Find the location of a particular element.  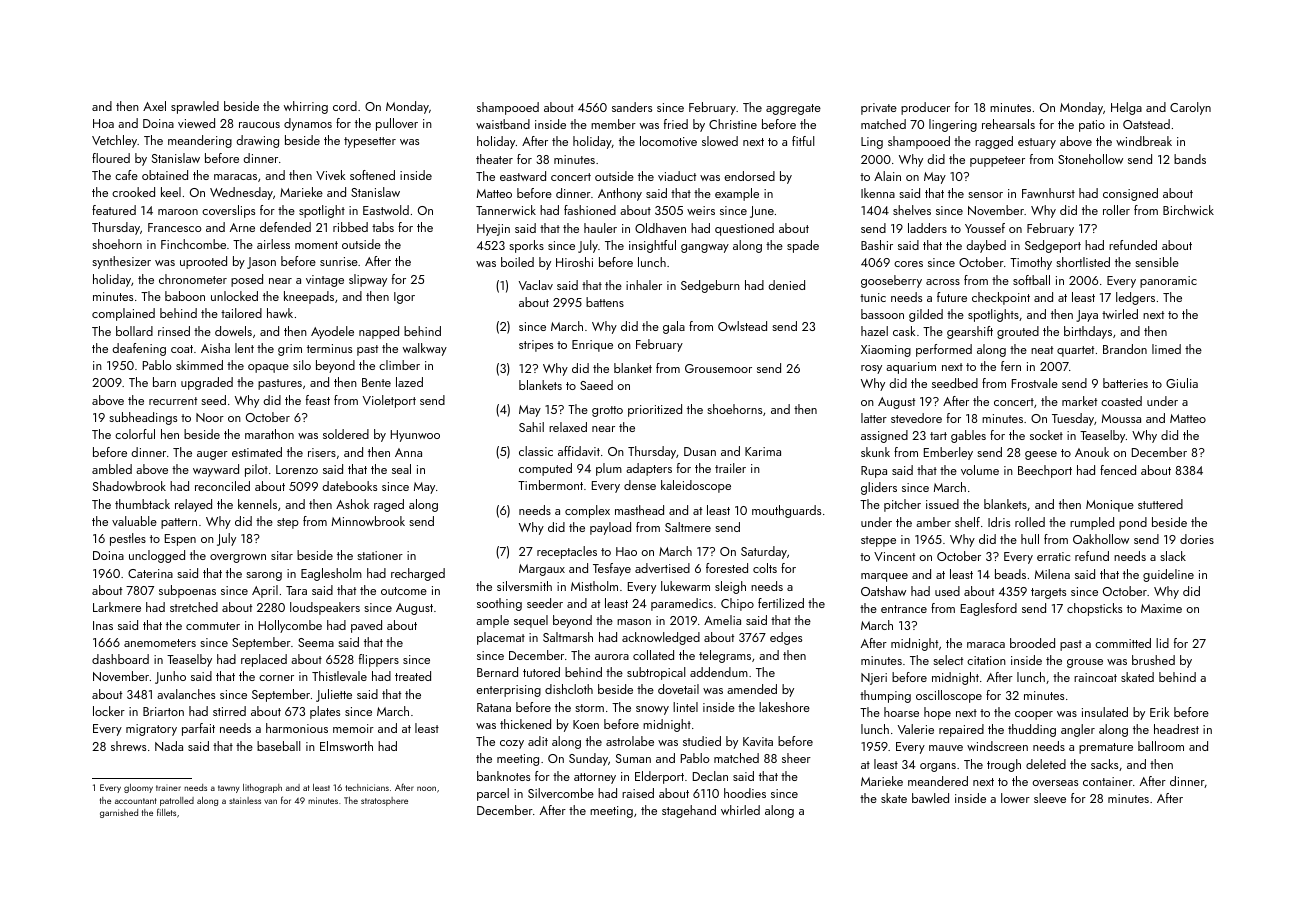

receptacles is located at coordinates (567, 552).
